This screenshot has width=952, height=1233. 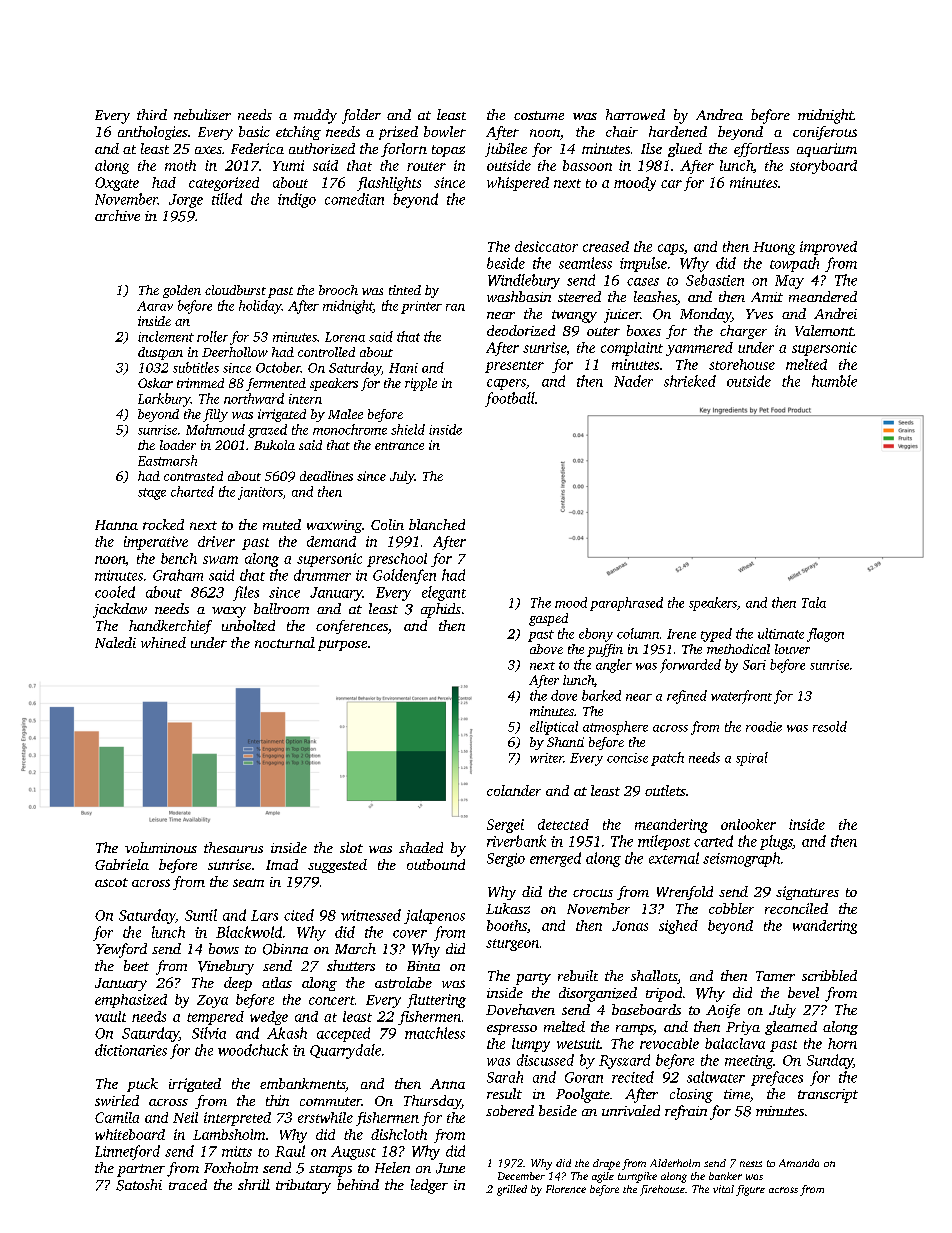 What do you see at coordinates (163, 642) in the screenshot?
I see `whined` at bounding box center [163, 642].
